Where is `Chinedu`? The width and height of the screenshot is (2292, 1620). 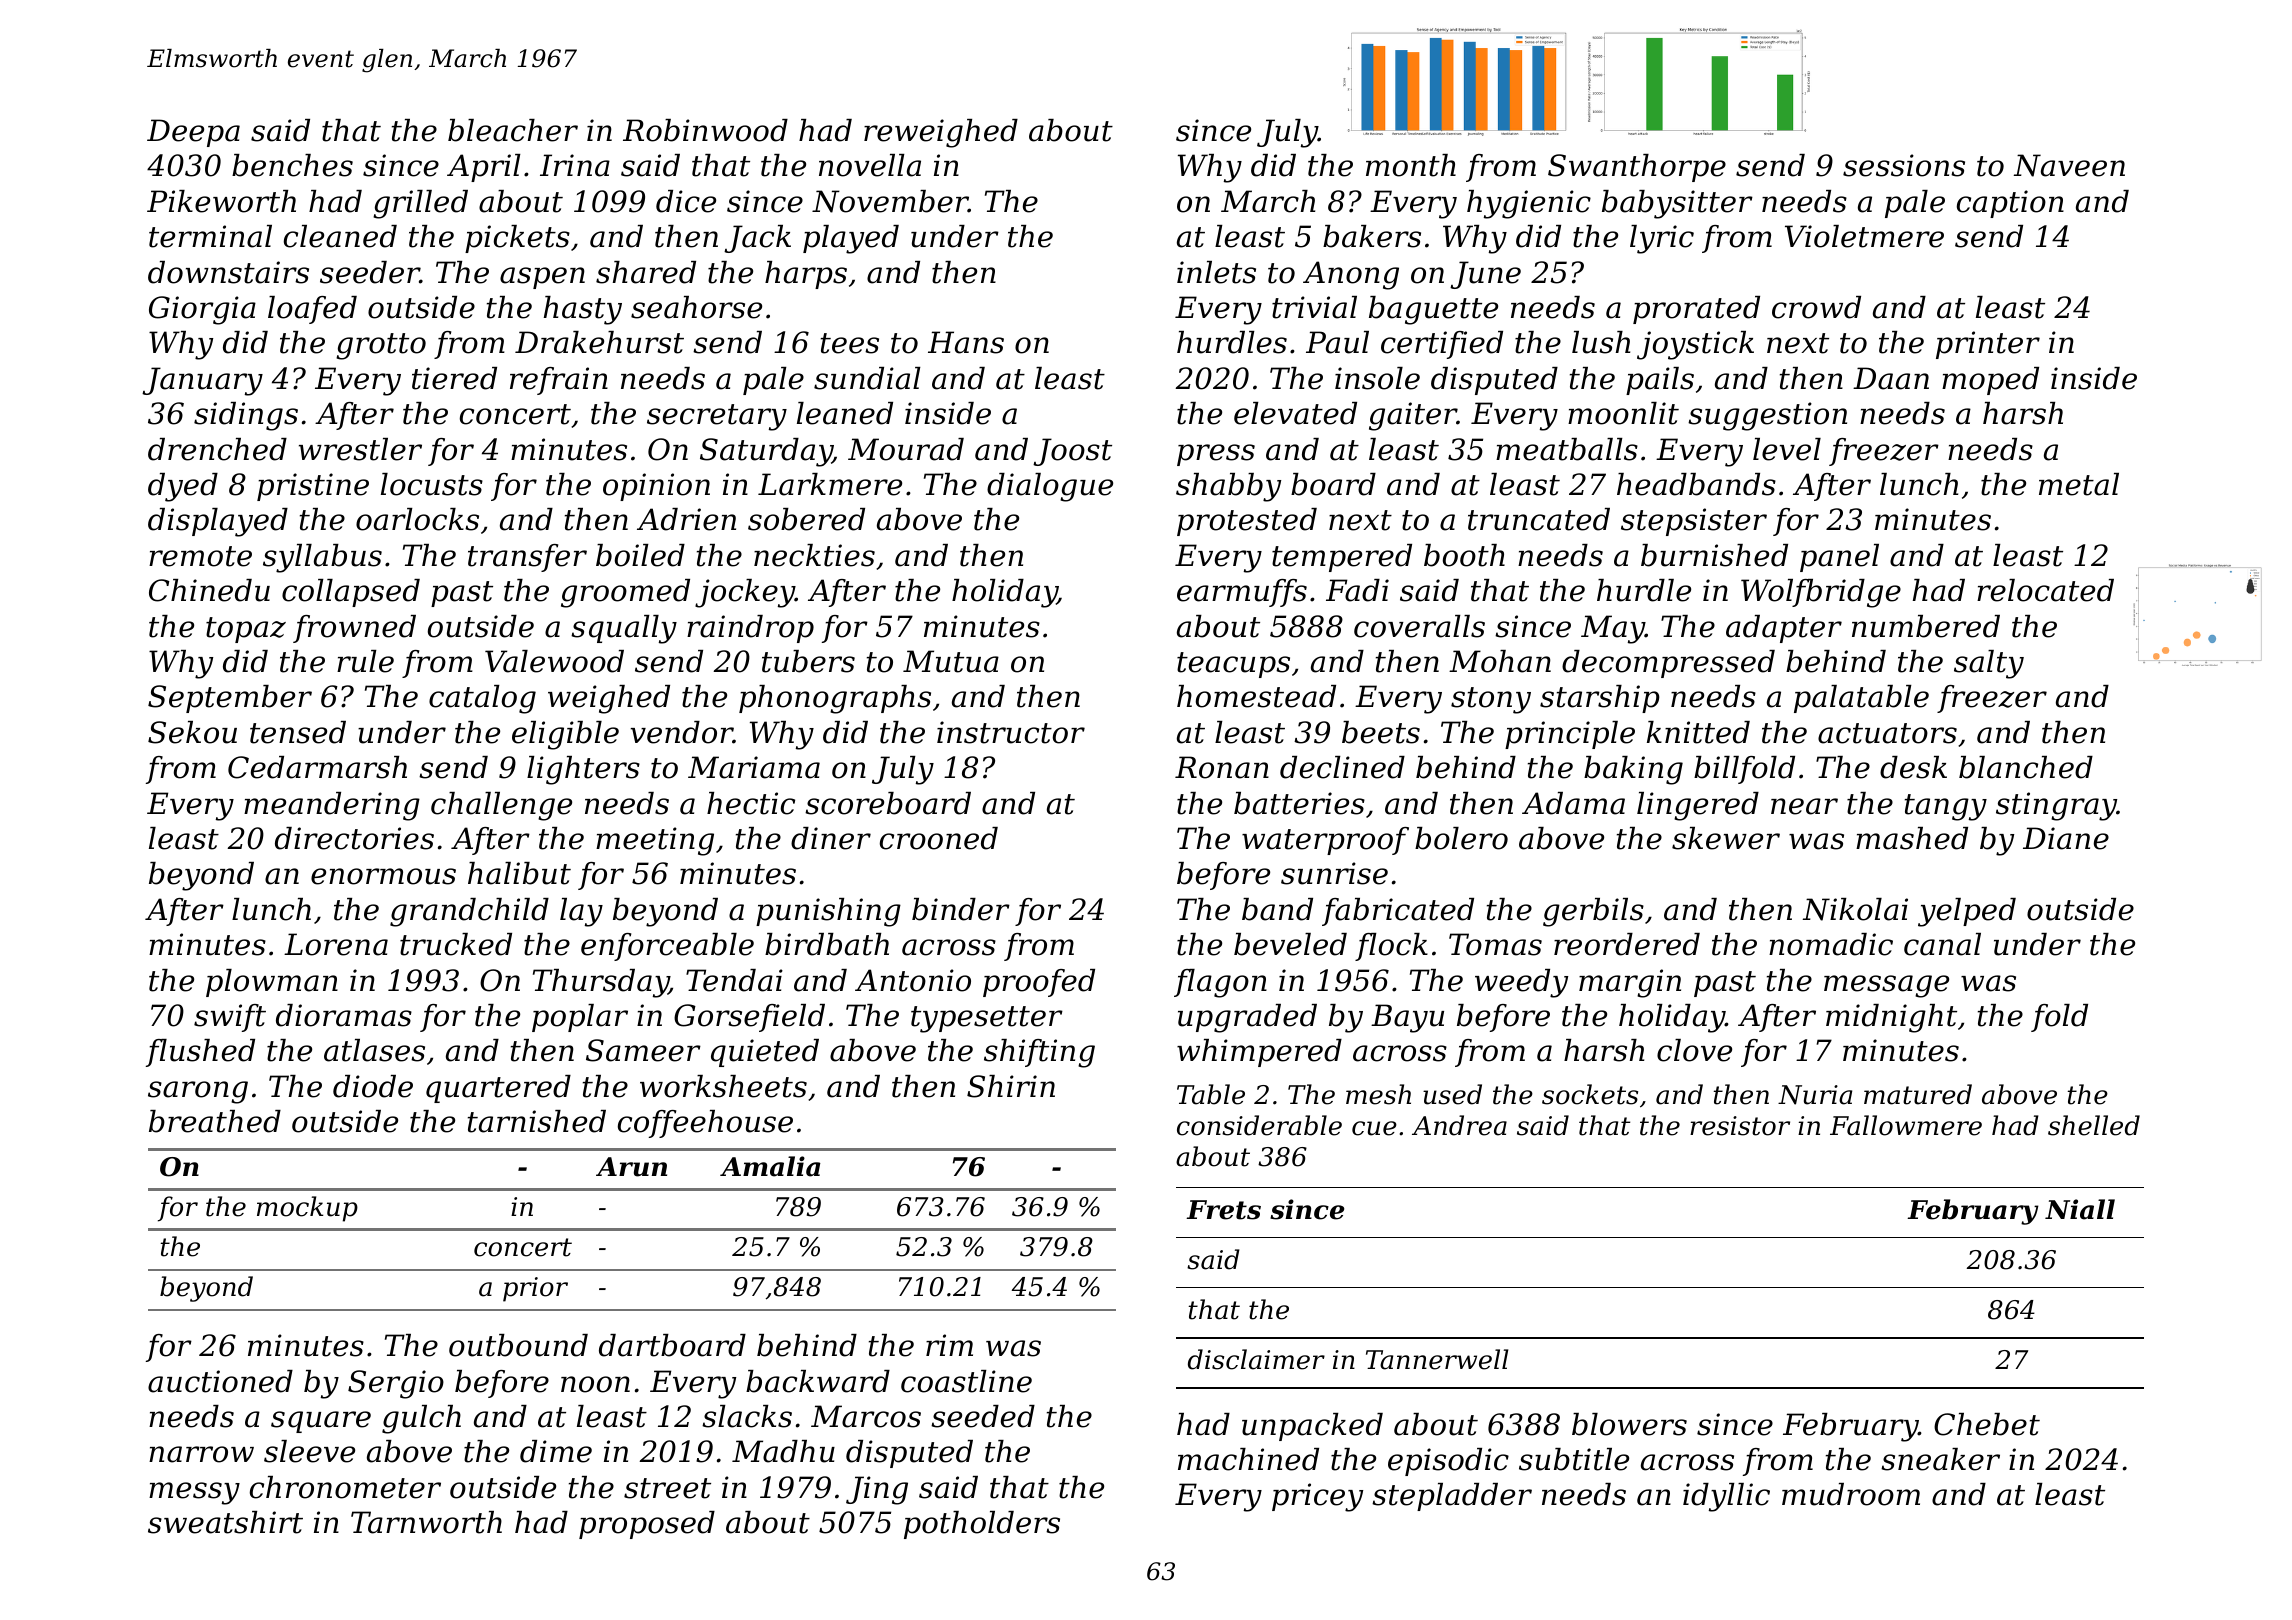 Chinedu is located at coordinates (209, 590).
